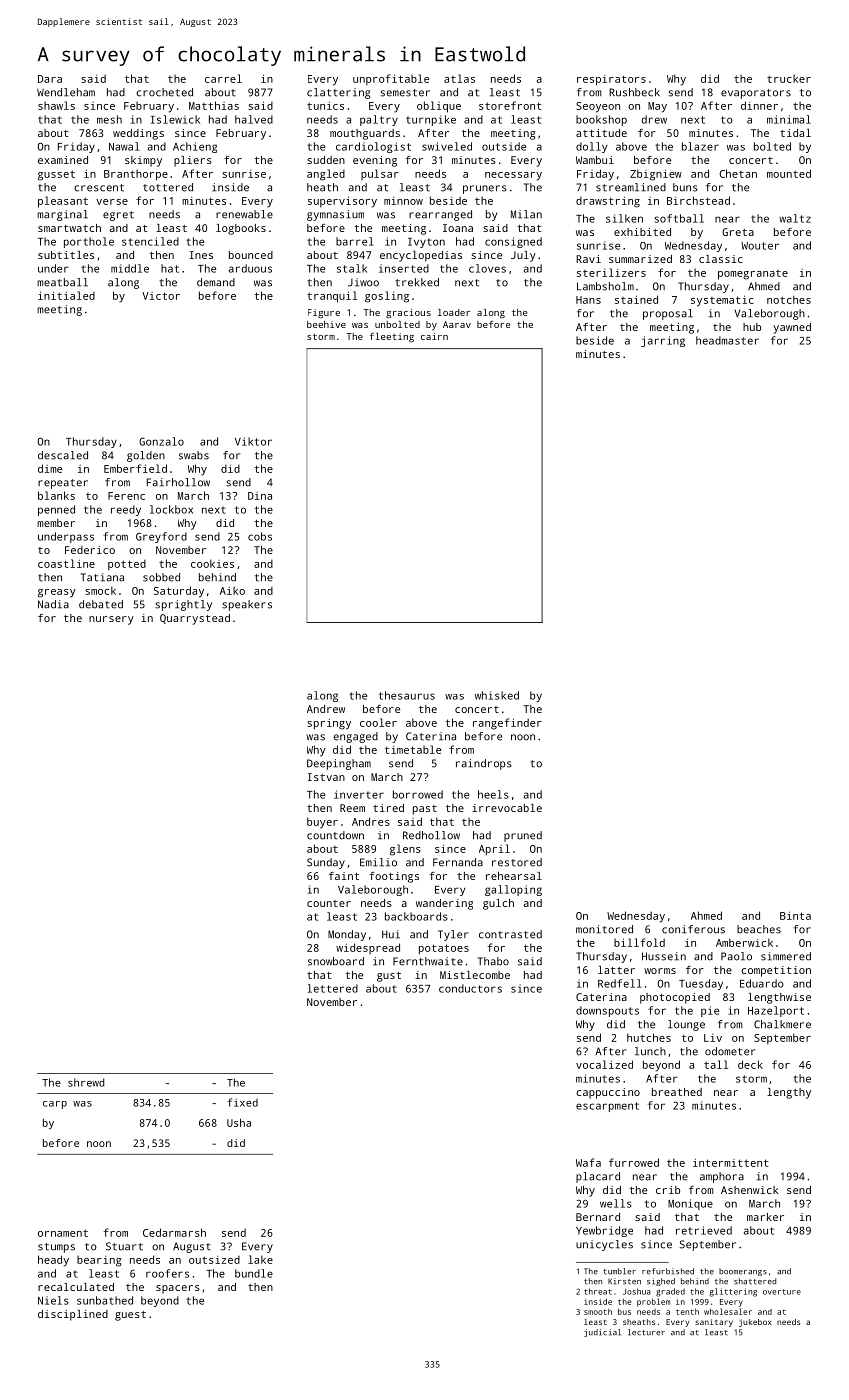 Image resolution: width=849 pixels, height=1400 pixels. I want to click on lecturer, so click(646, 1332).
